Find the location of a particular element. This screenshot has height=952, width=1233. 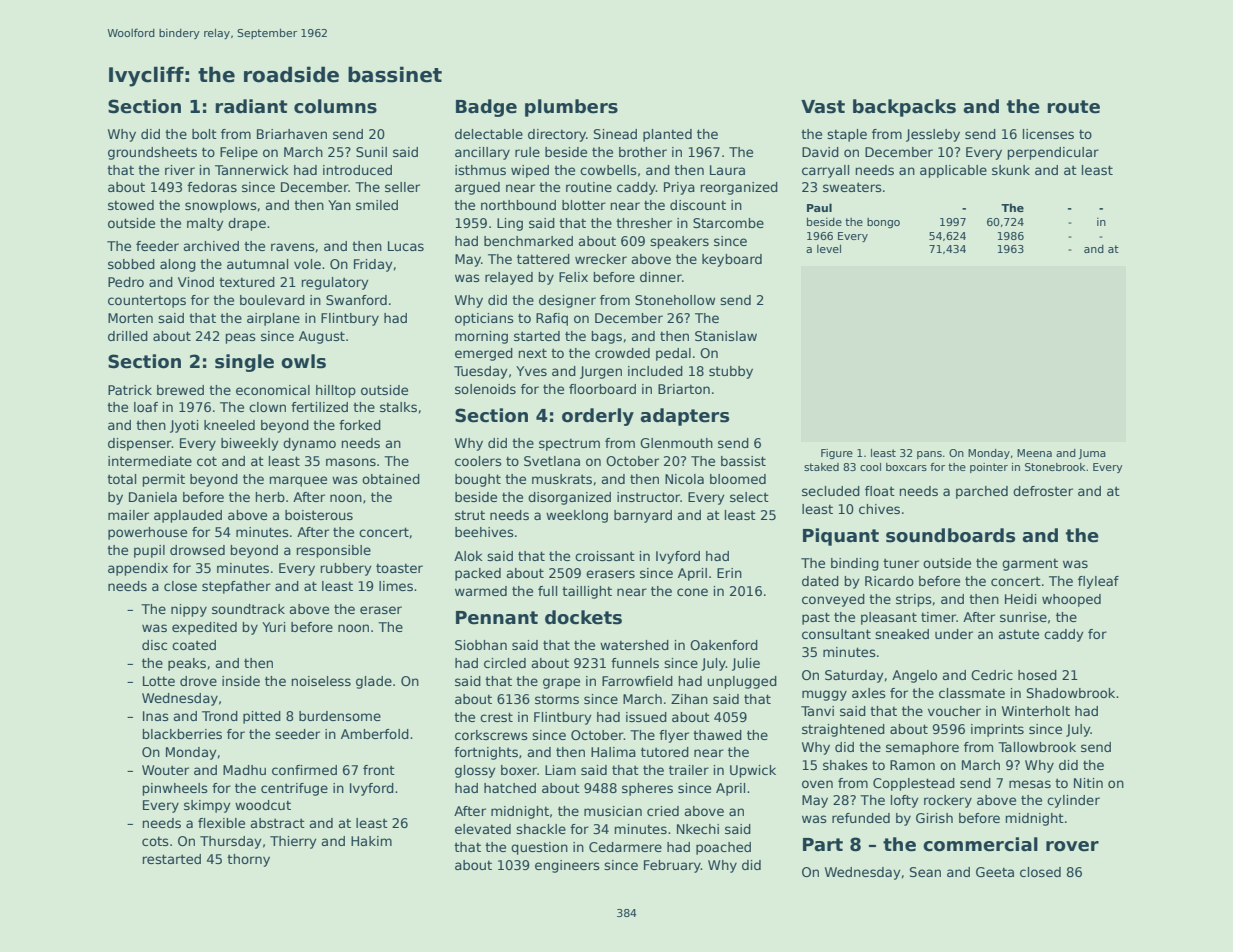

pointer is located at coordinates (989, 468).
